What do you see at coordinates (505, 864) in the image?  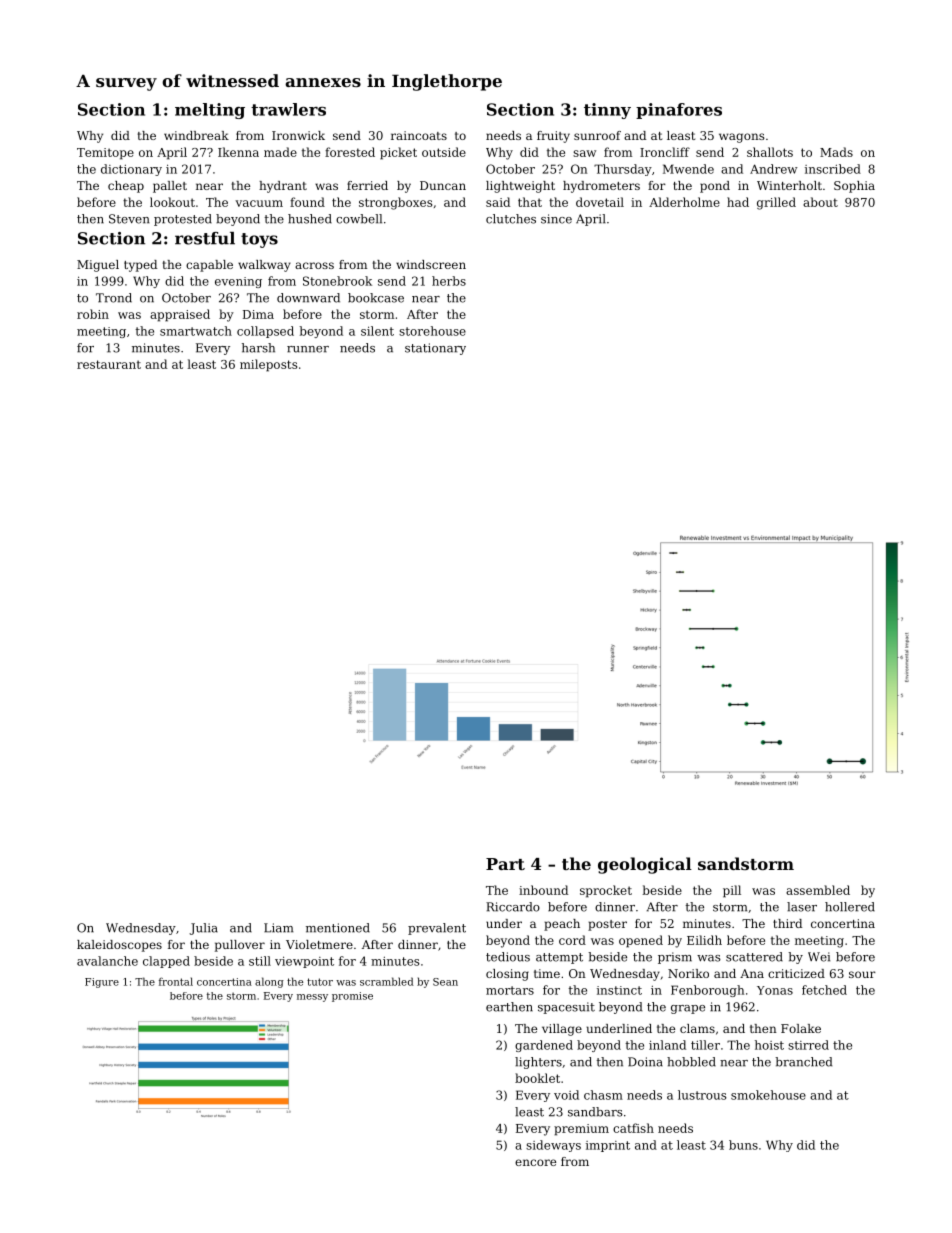 I see `Part` at bounding box center [505, 864].
